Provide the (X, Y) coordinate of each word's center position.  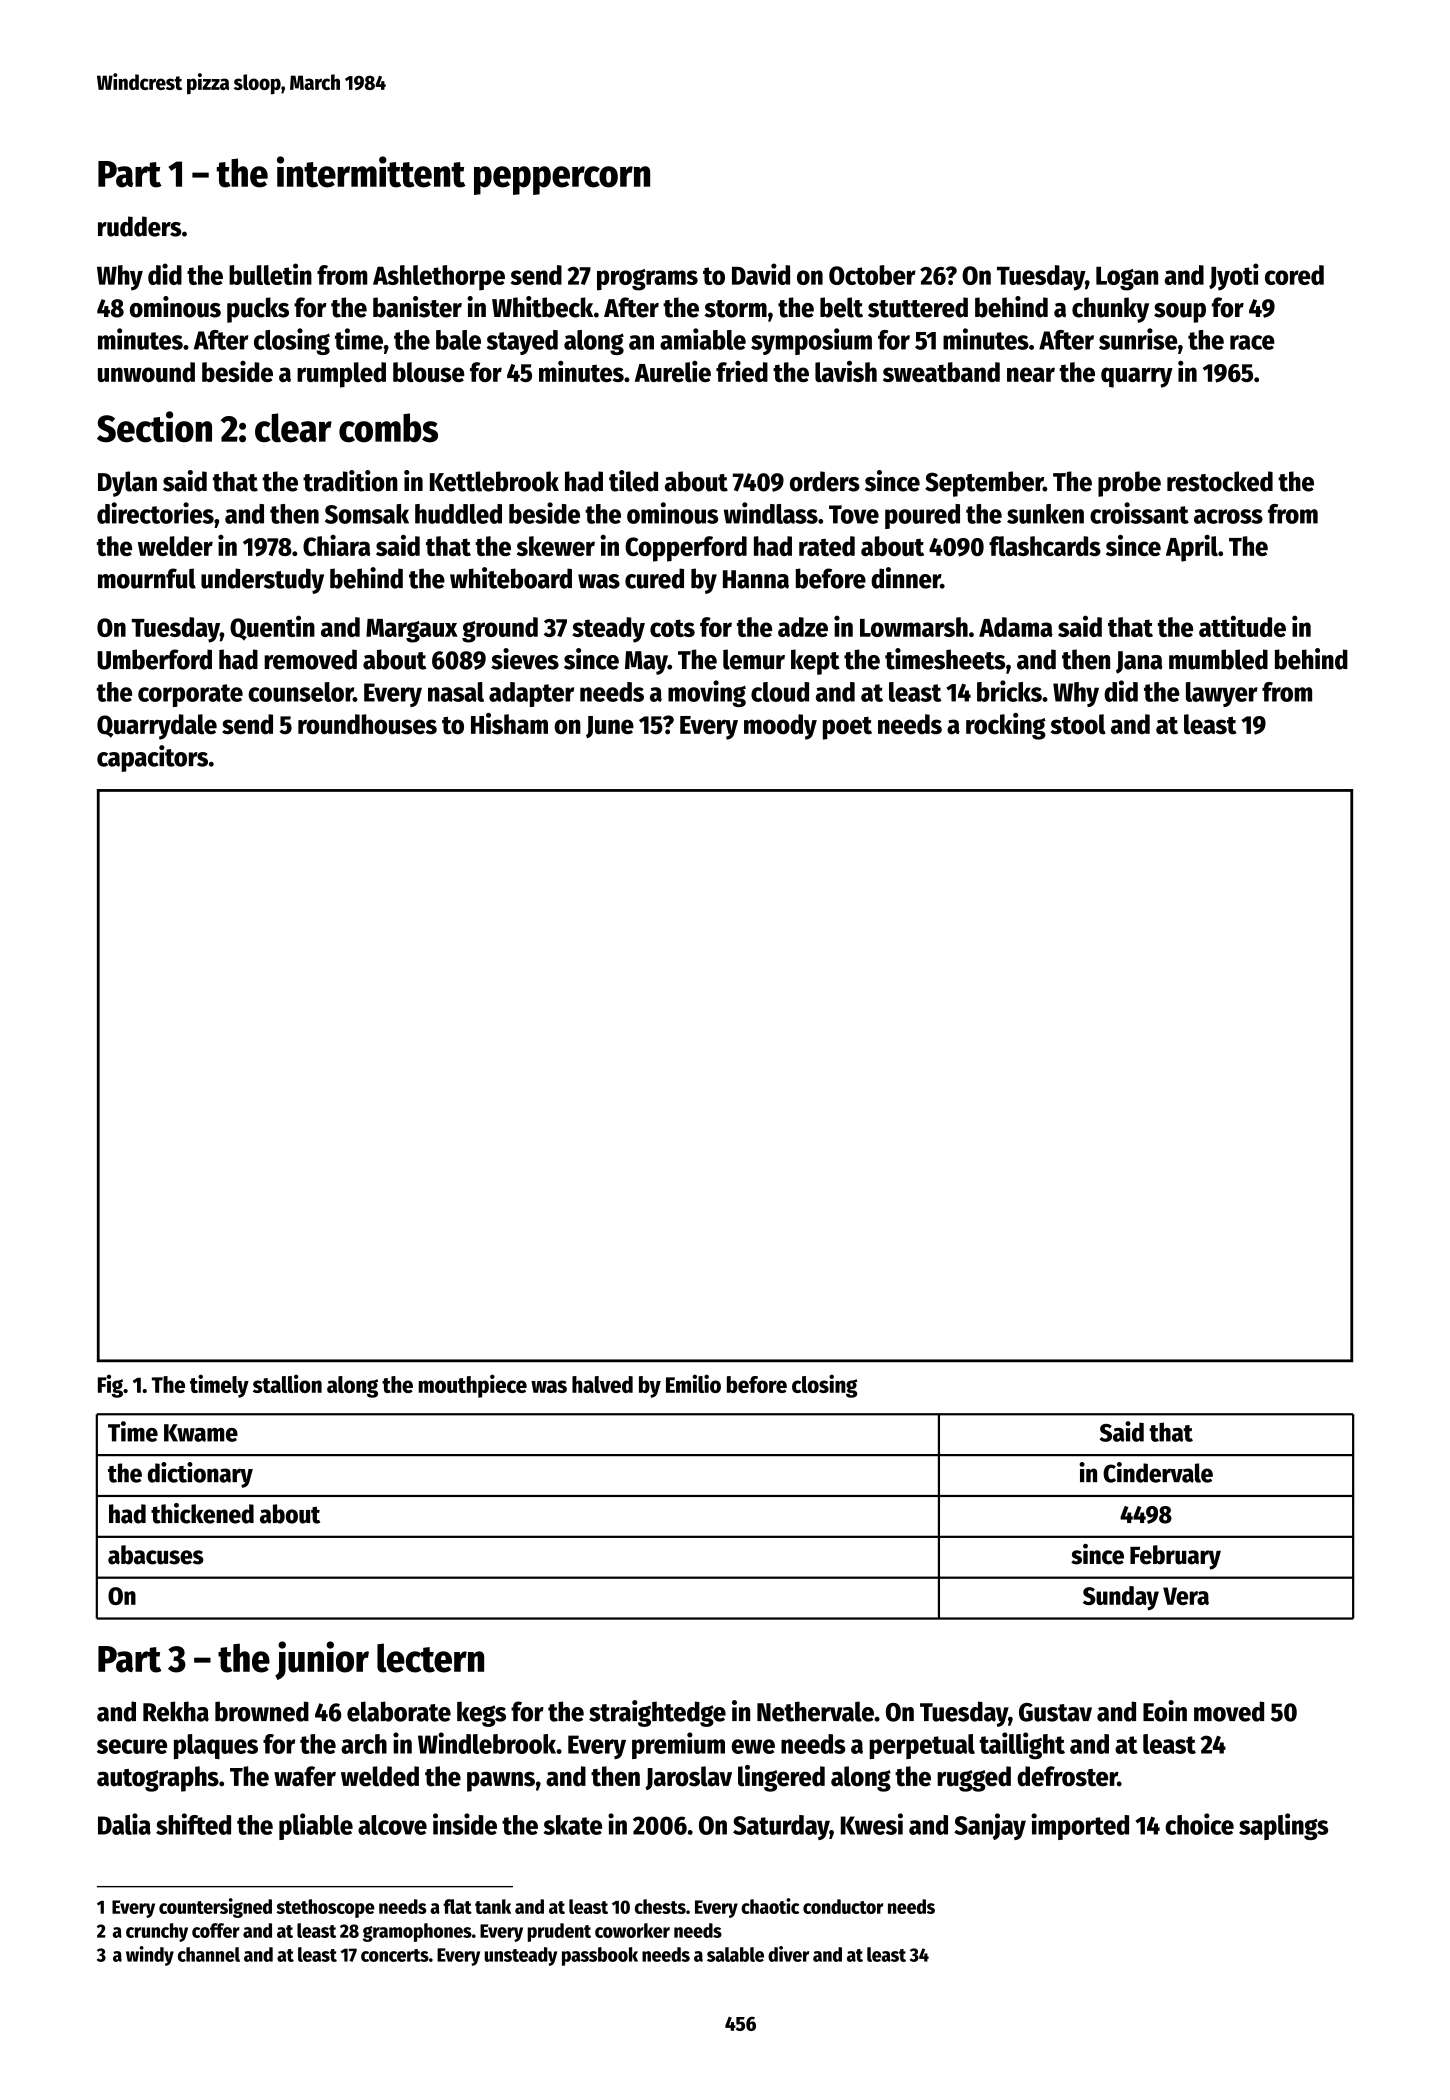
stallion (287, 1383)
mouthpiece (473, 1386)
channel (209, 1954)
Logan (1127, 279)
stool (1078, 724)
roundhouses (367, 724)
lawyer (1222, 694)
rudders (139, 226)
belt (841, 307)
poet (847, 728)
